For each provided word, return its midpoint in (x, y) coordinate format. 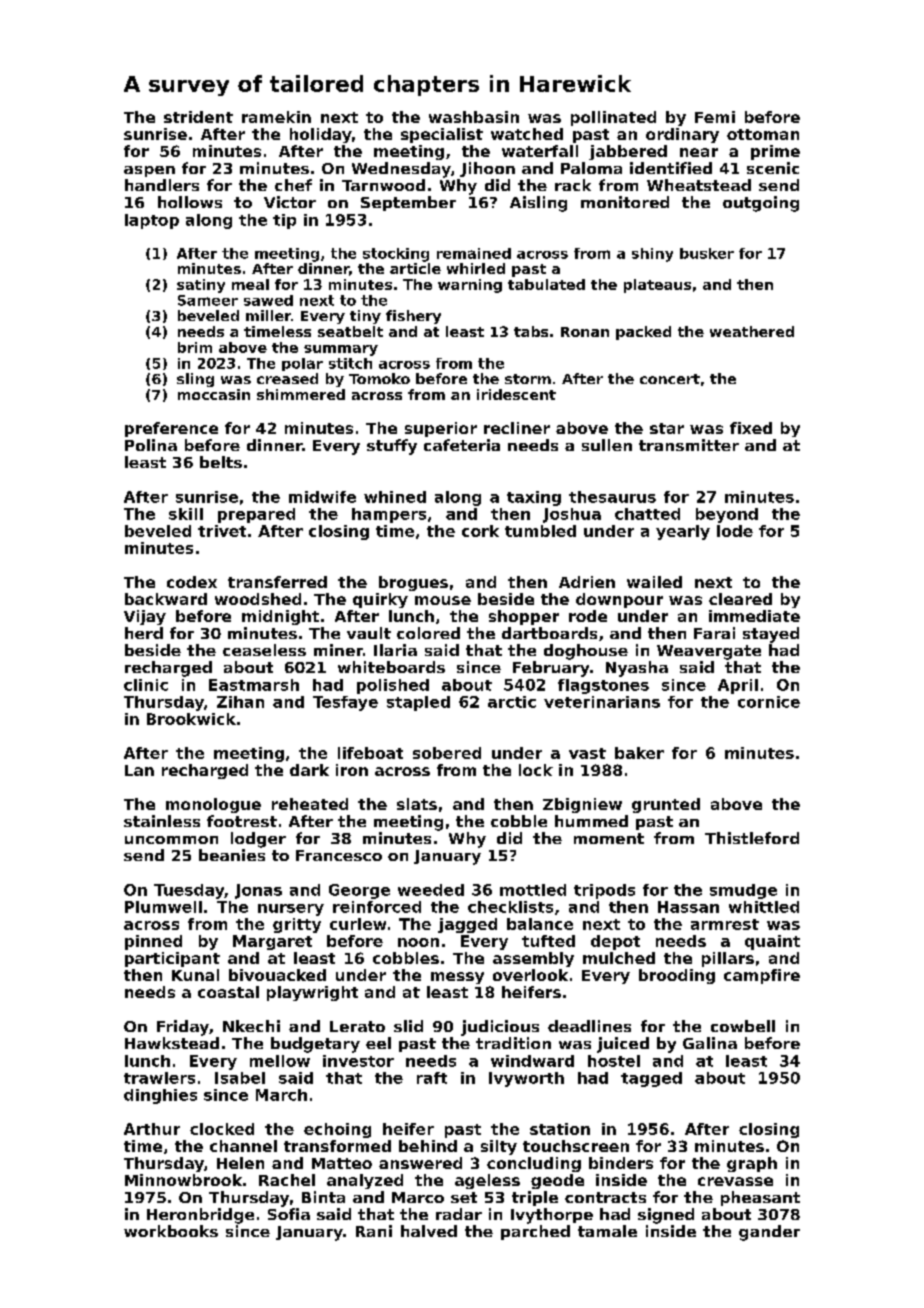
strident (198, 117)
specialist (442, 135)
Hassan (688, 907)
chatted (647, 514)
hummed (591, 821)
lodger (258, 840)
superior (441, 429)
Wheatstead (699, 185)
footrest (242, 821)
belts (221, 462)
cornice (769, 702)
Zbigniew (582, 805)
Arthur (152, 1129)
